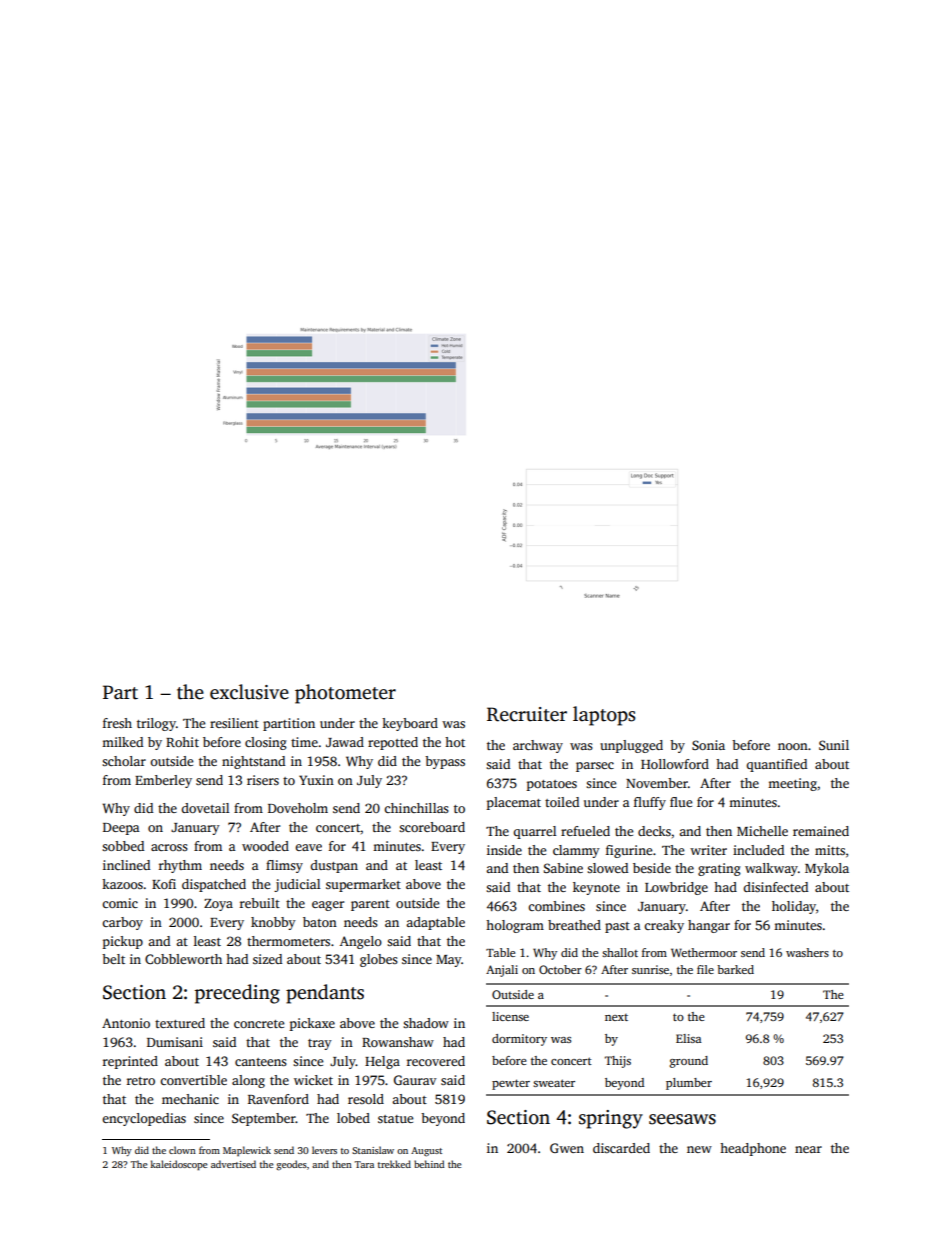 The image size is (952, 1233). Describe the element at coordinates (515, 926) in the document. I see `hologram` at that location.
